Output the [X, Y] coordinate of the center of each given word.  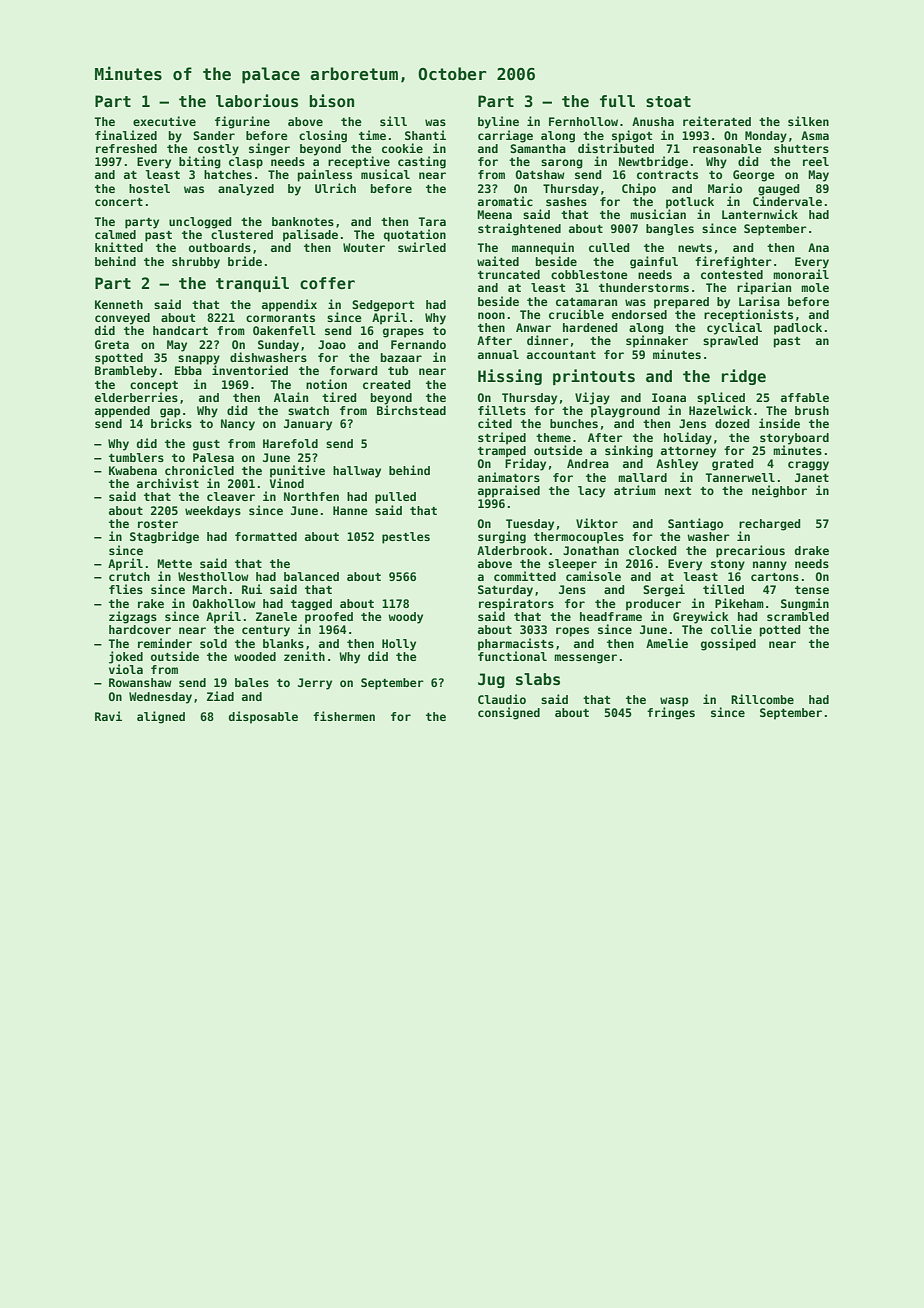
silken [808, 121]
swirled [422, 247]
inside [779, 423]
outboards [220, 247]
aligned [161, 717]
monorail [801, 274]
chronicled [199, 470]
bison [331, 100]
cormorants [280, 318]
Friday [525, 464]
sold [213, 643]
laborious [257, 101]
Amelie [667, 643]
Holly [399, 645]
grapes [403, 333]
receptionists [748, 315]
